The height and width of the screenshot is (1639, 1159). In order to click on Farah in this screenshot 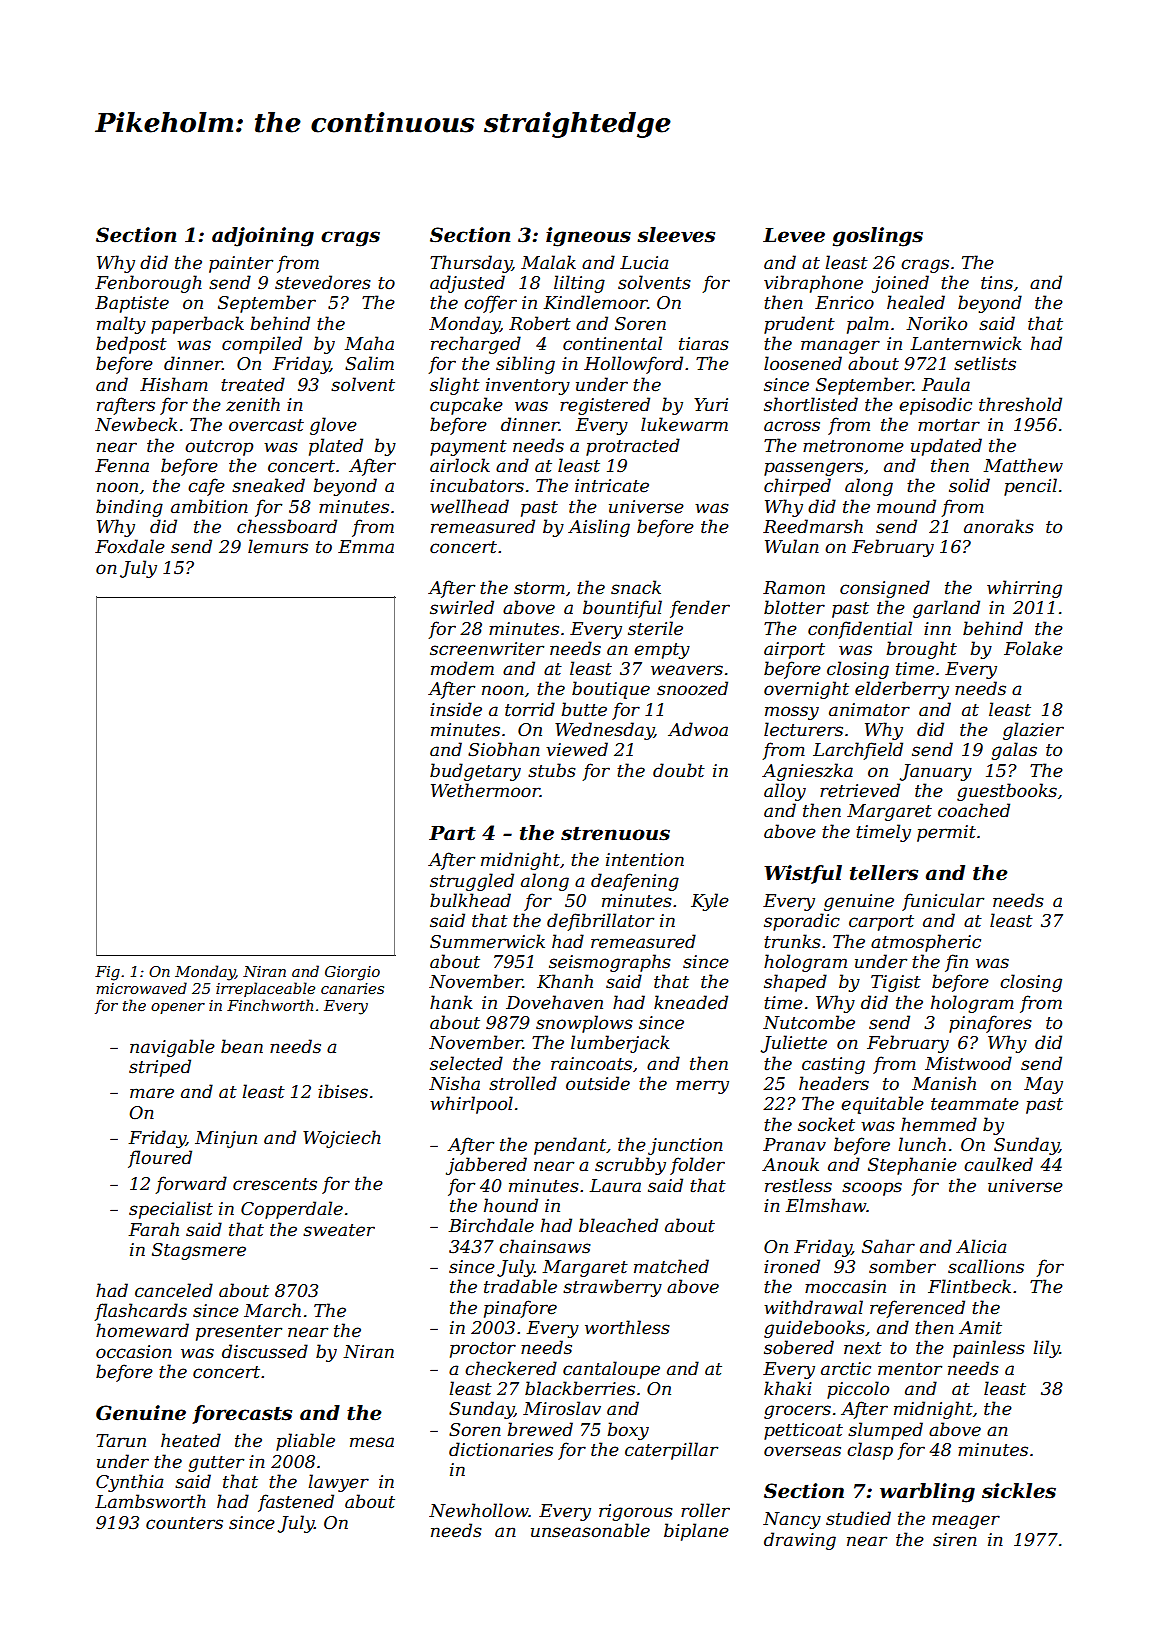, I will do `click(154, 1229)`.
